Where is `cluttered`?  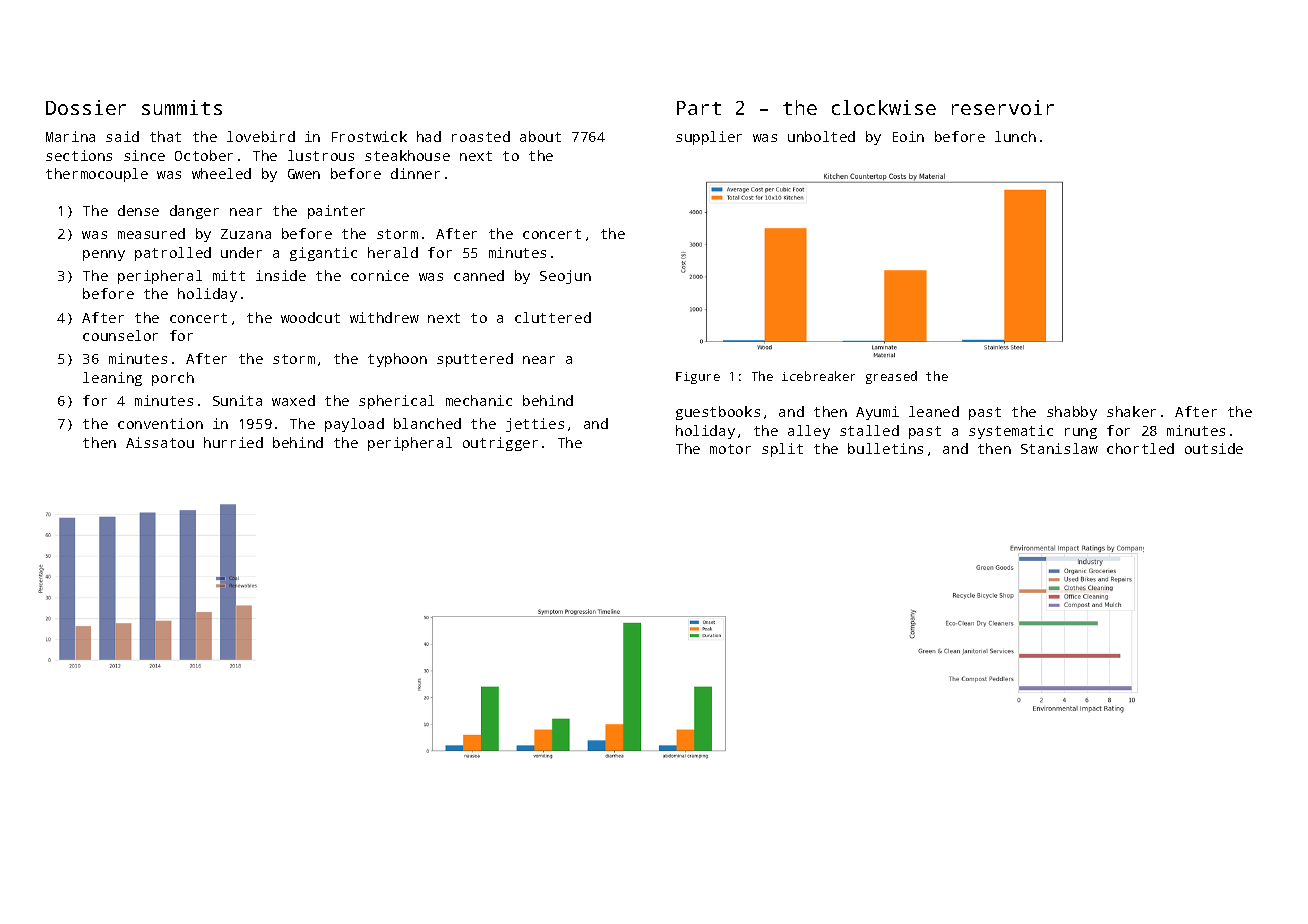 cluttered is located at coordinates (553, 317).
